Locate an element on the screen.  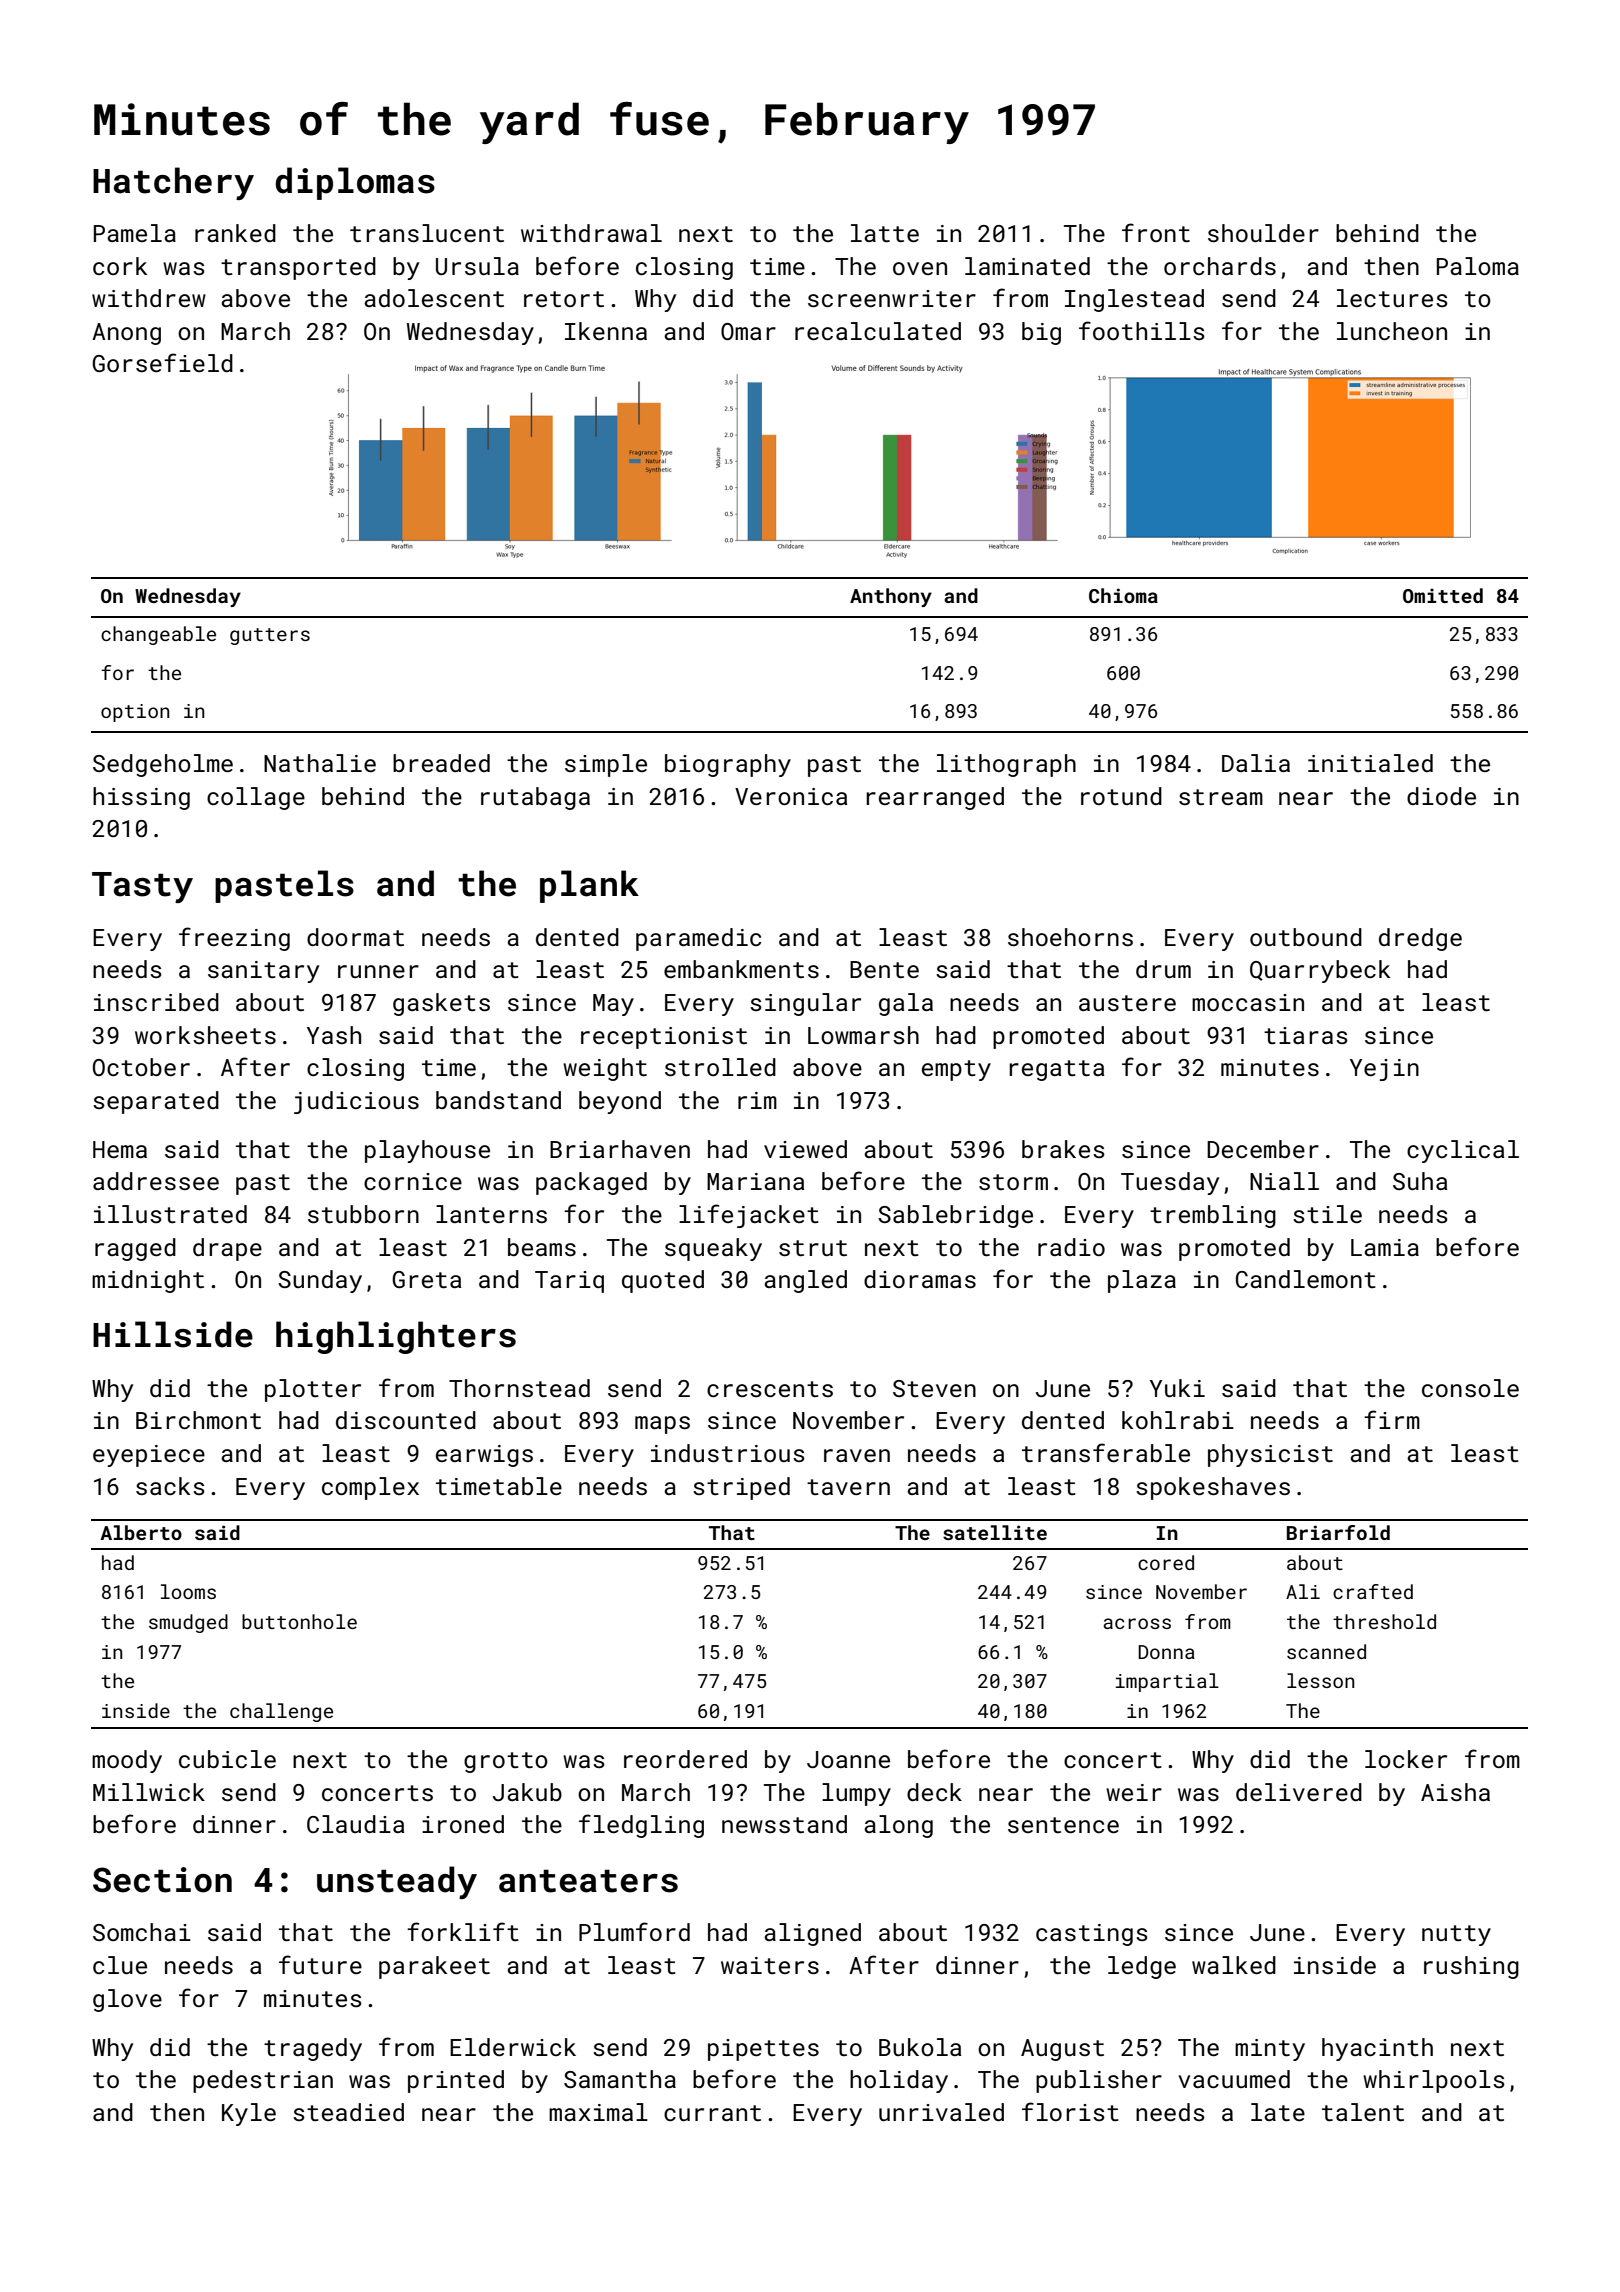
Pamela is located at coordinates (135, 233).
